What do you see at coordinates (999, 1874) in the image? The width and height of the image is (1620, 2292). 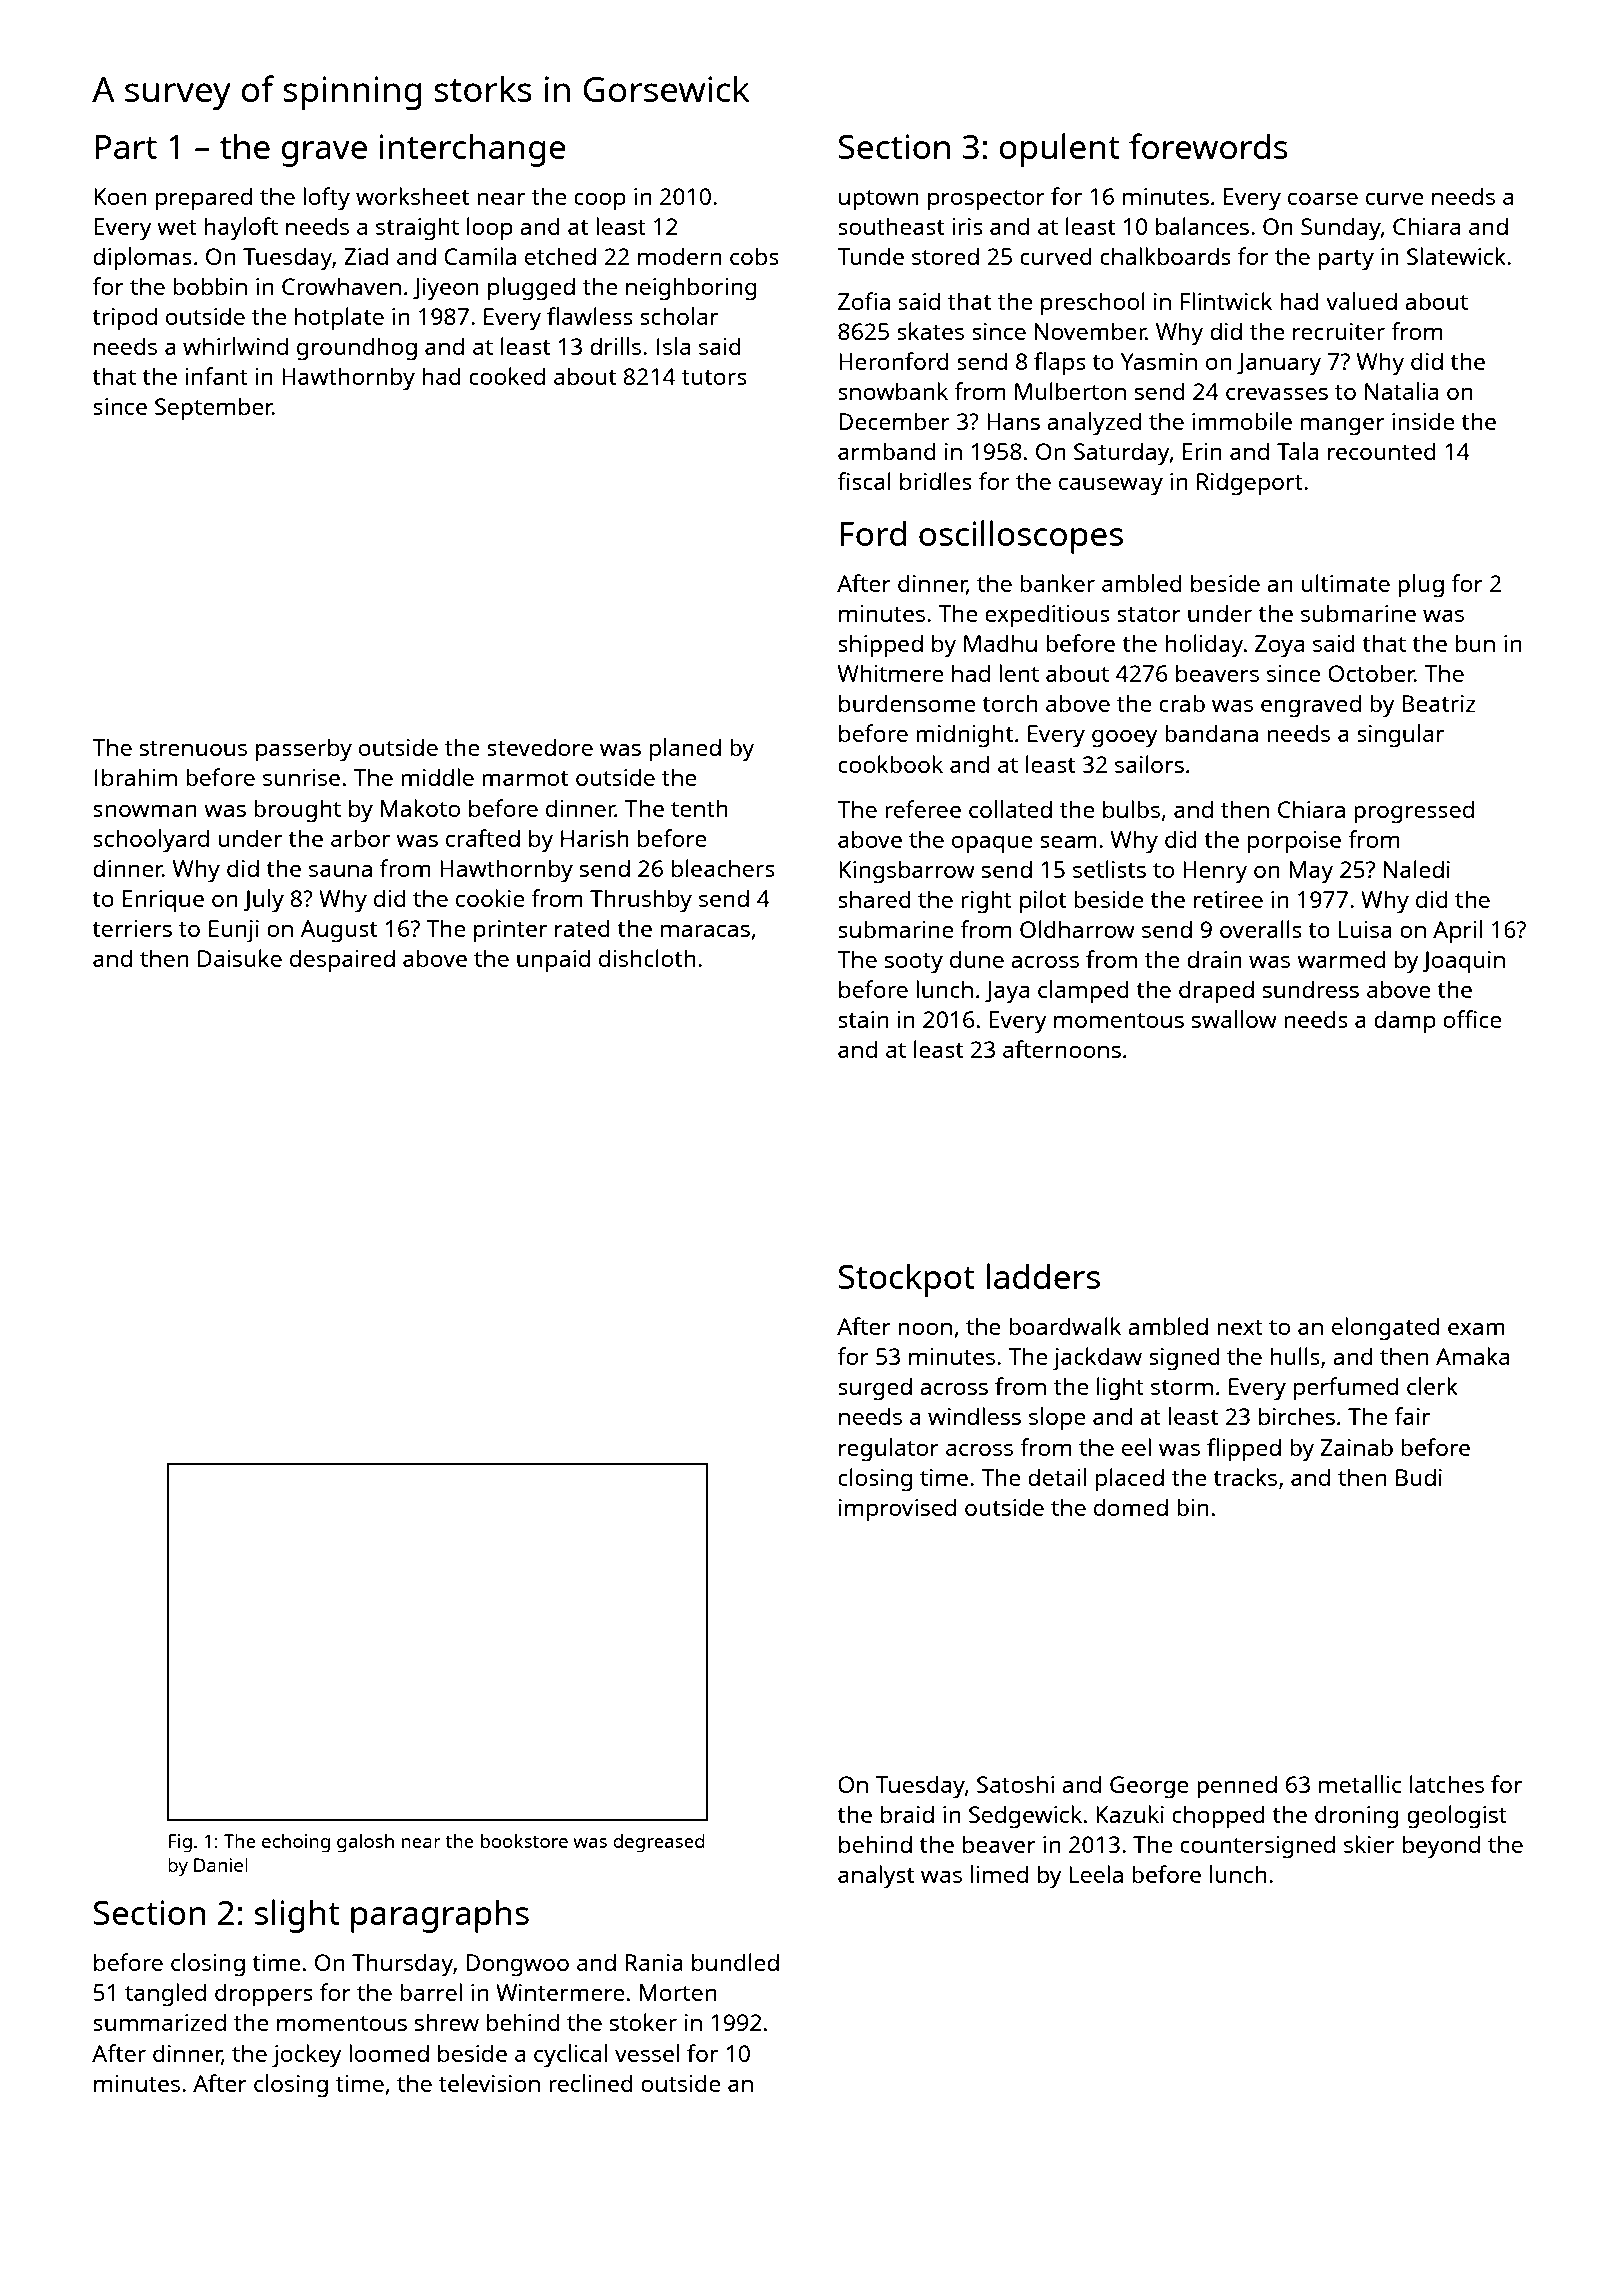 I see `limed` at bounding box center [999, 1874].
